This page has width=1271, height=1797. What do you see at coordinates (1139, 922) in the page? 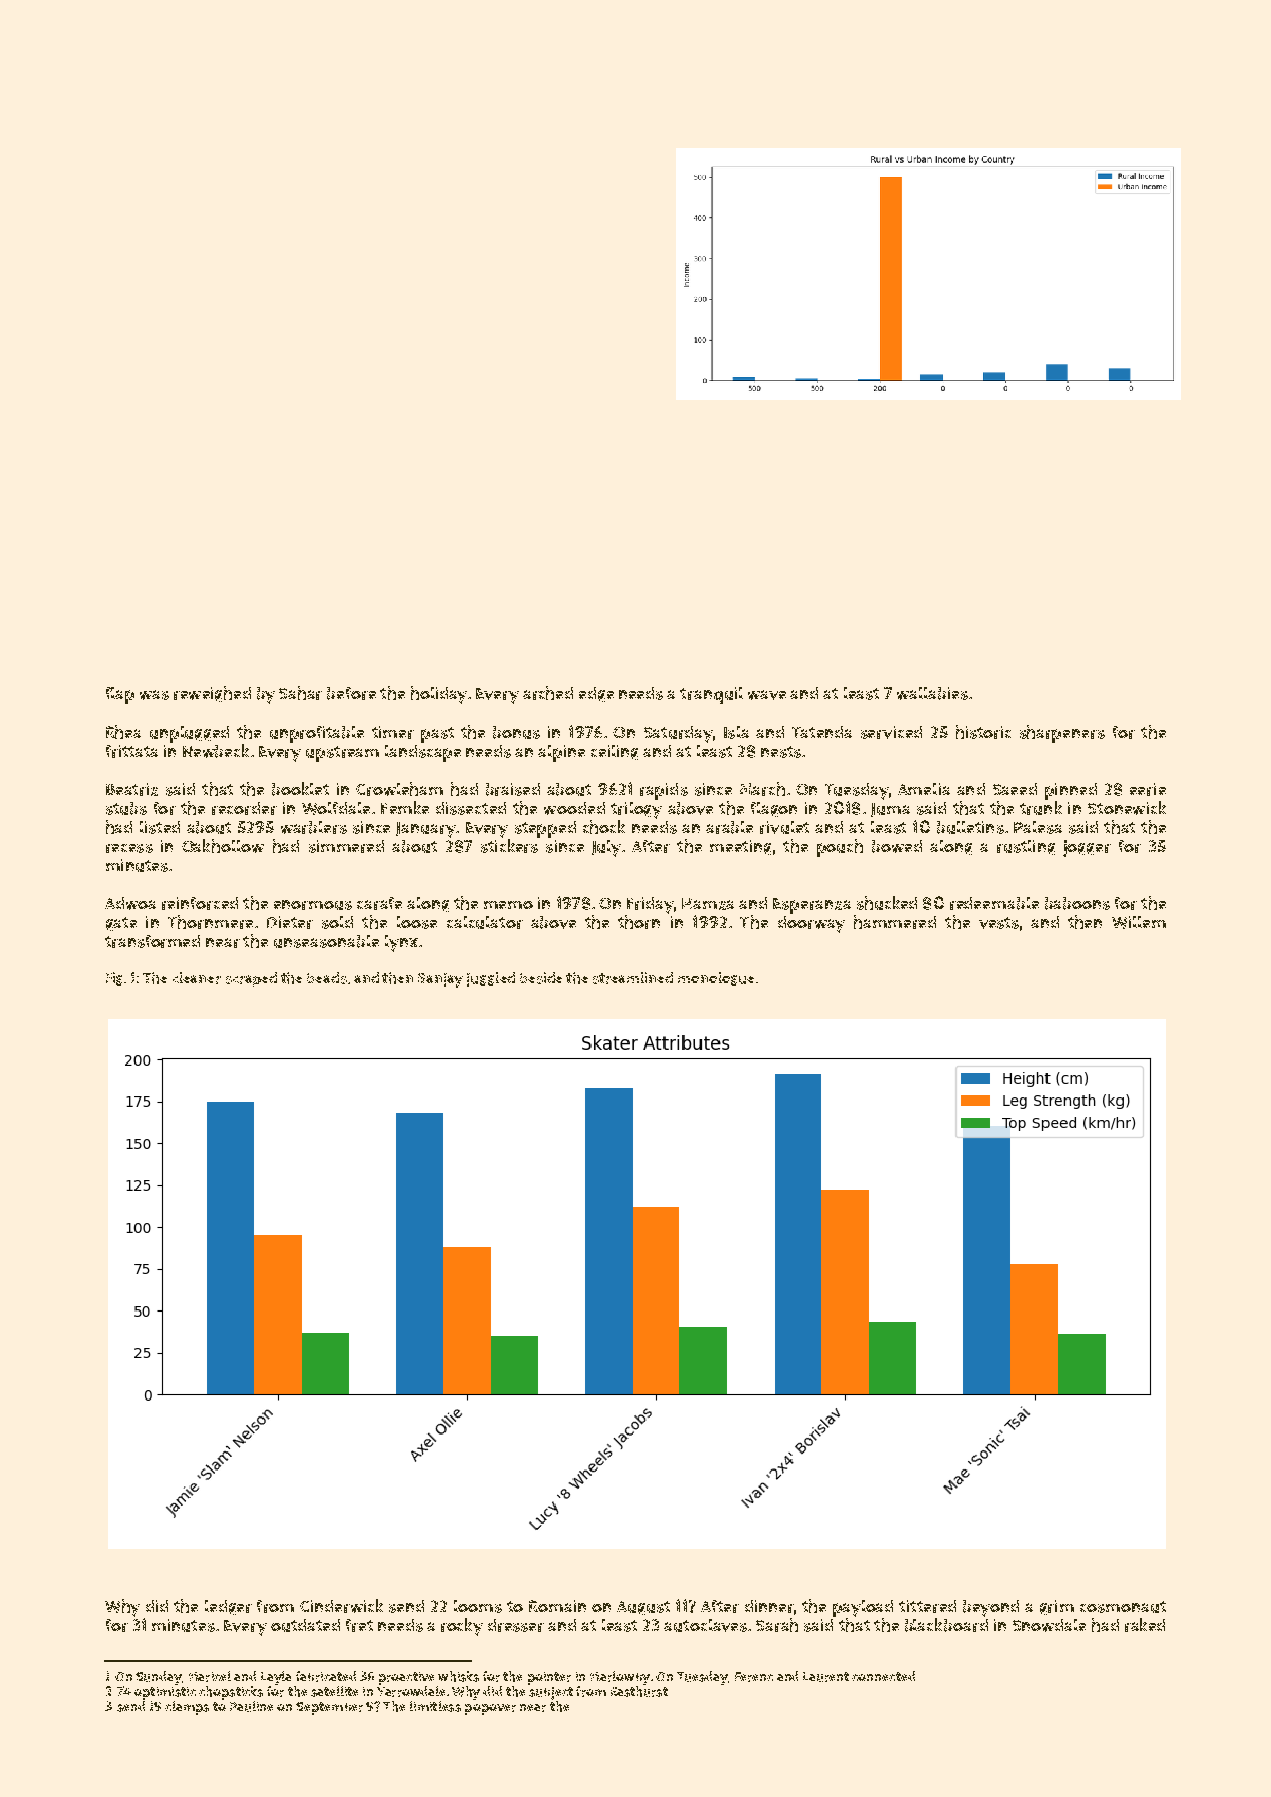
I see `Willem` at bounding box center [1139, 922].
